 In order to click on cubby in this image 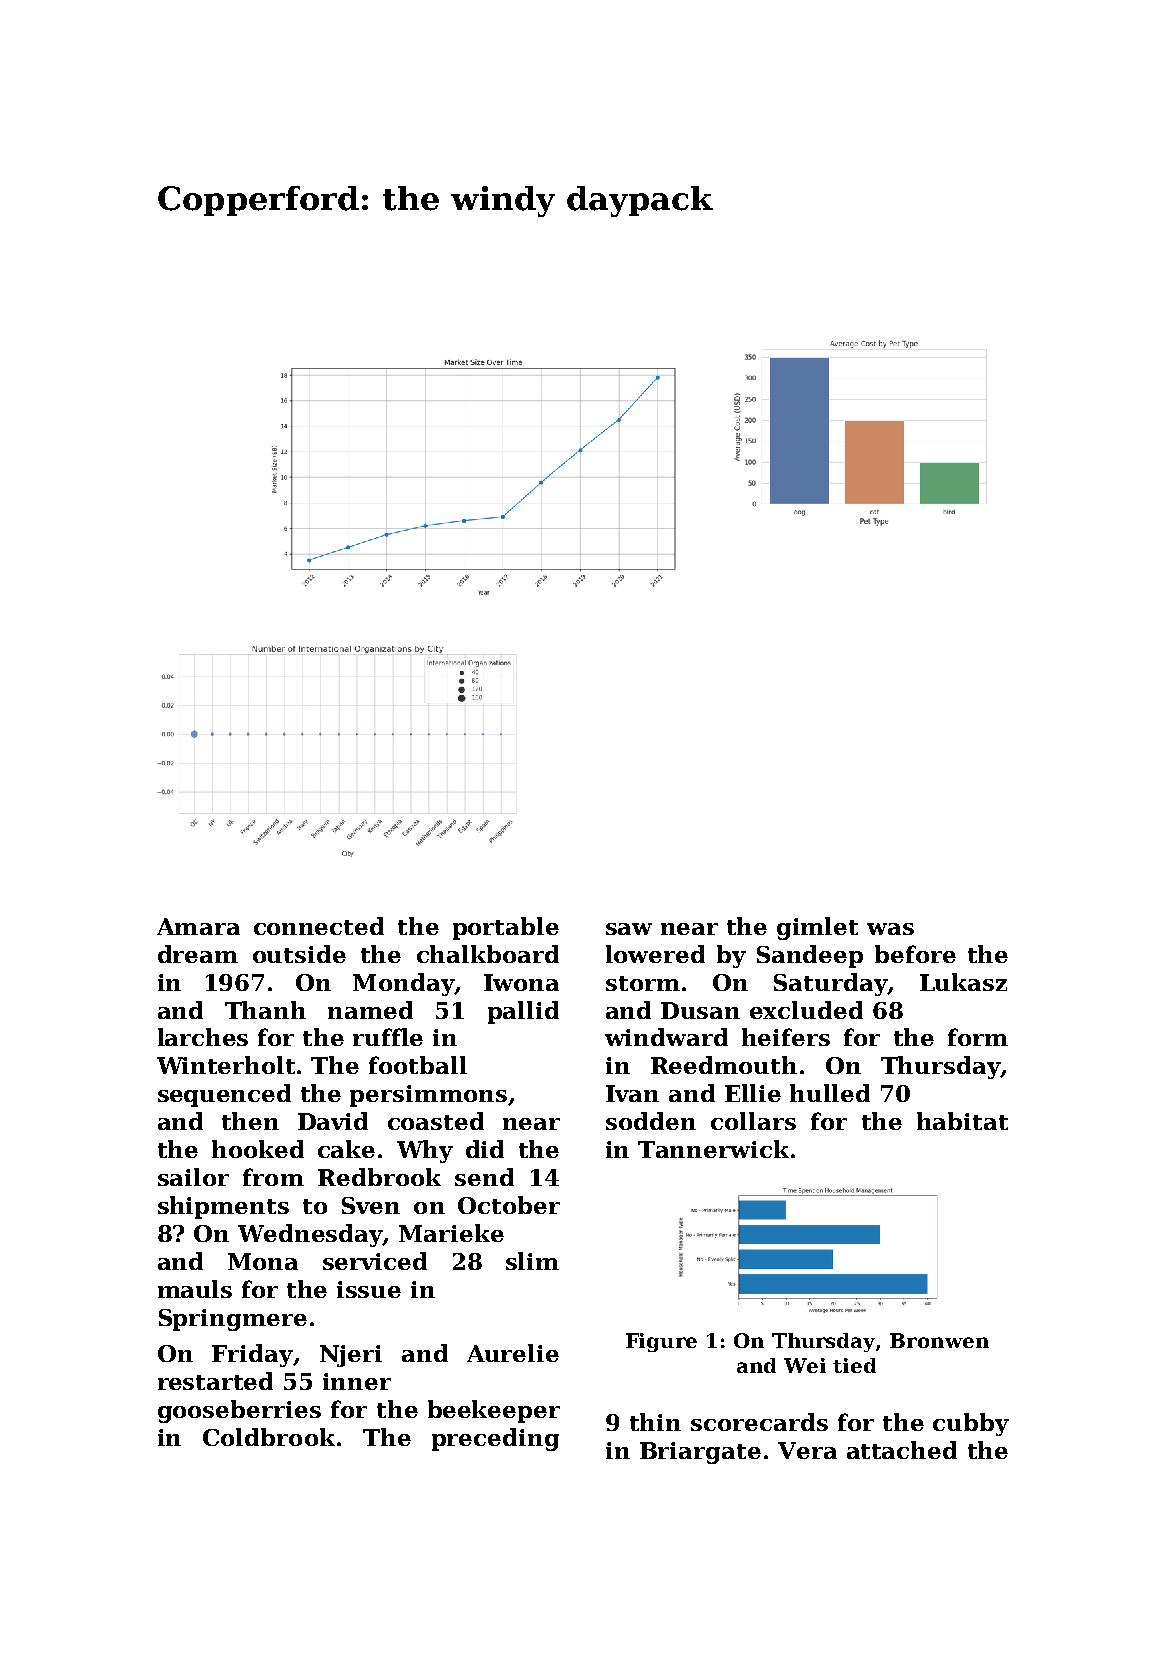, I will do `click(971, 1424)`.
